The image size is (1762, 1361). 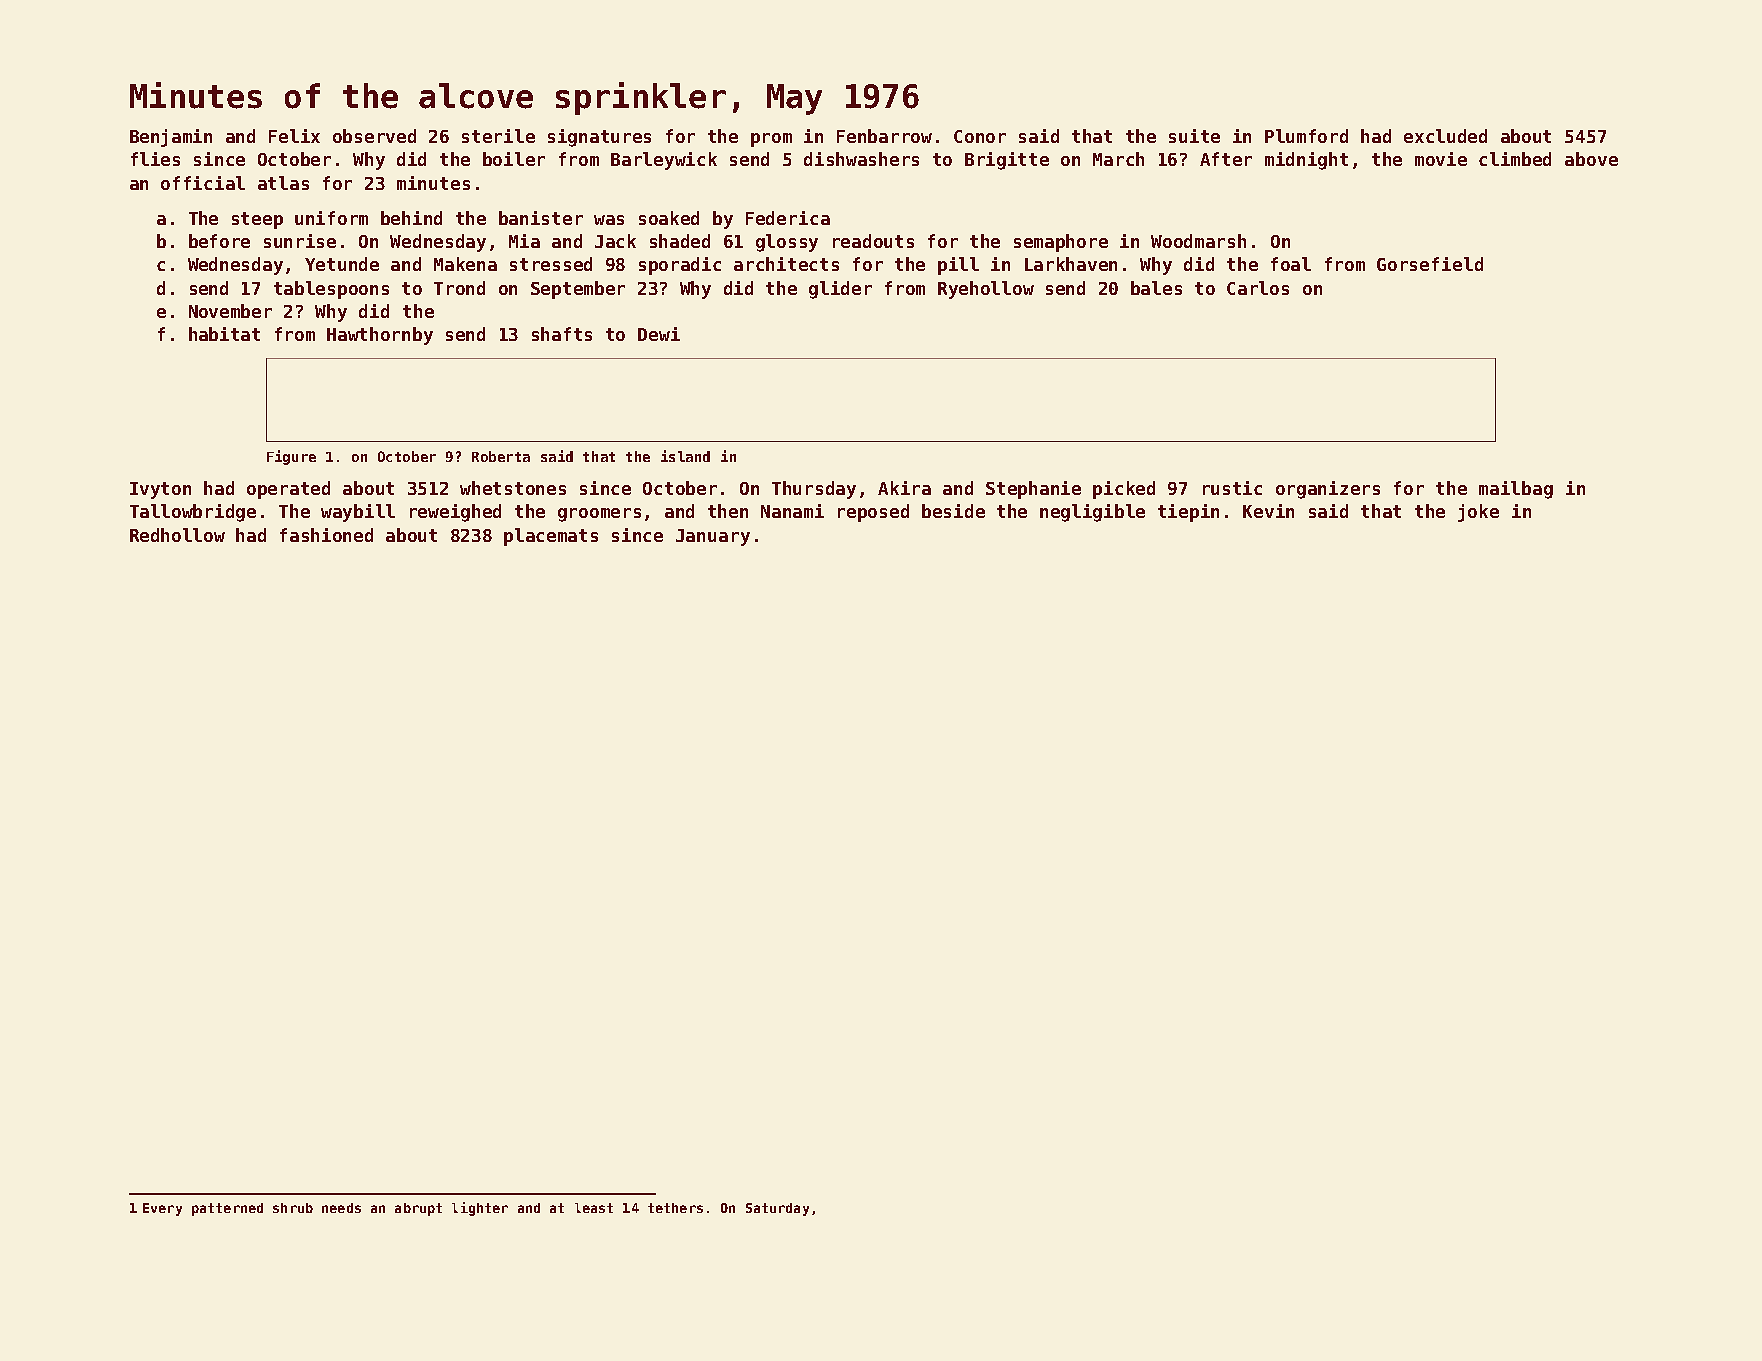 I want to click on Ryehollow, so click(x=986, y=290).
